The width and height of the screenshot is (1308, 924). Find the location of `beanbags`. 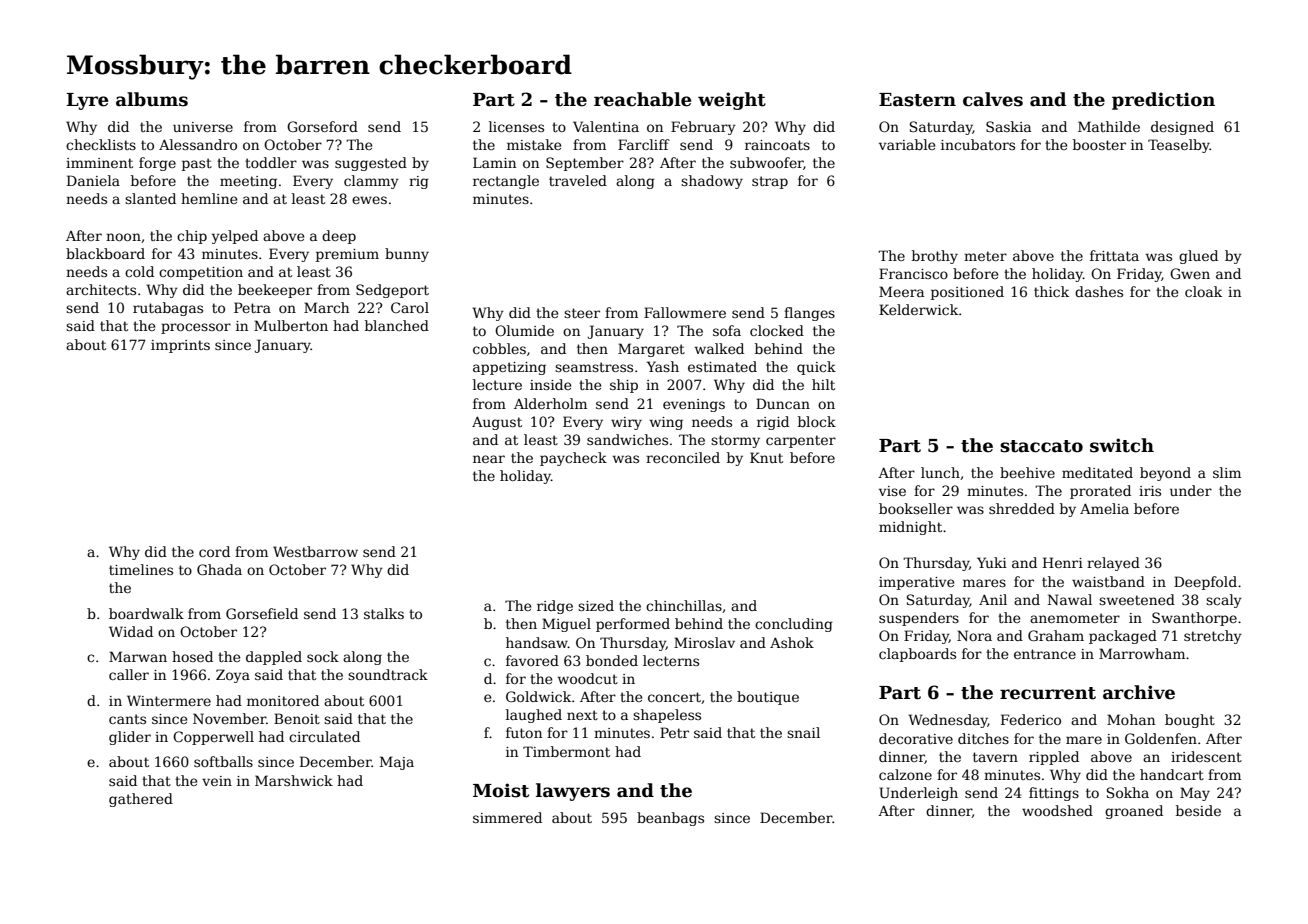

beanbags is located at coordinates (670, 819).
